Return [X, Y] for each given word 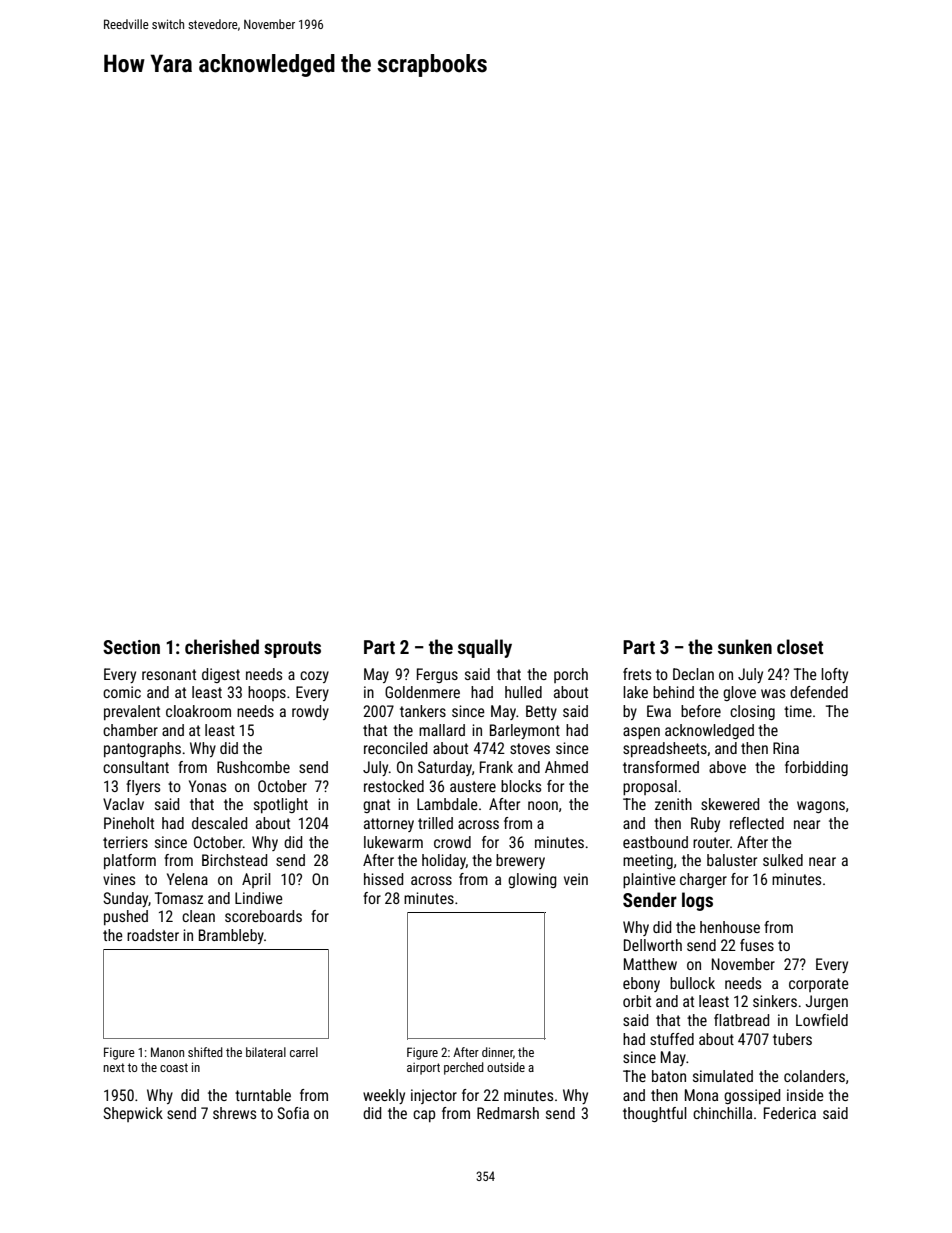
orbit [637, 1001]
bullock [692, 983]
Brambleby [231, 936]
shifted [205, 1052]
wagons [821, 807]
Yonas [207, 786]
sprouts [292, 649]
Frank [496, 767]
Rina [786, 748]
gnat [376, 806]
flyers [143, 787]
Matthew [650, 964]
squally [485, 648]
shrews [234, 1113]
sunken [745, 646]
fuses [757, 945]
